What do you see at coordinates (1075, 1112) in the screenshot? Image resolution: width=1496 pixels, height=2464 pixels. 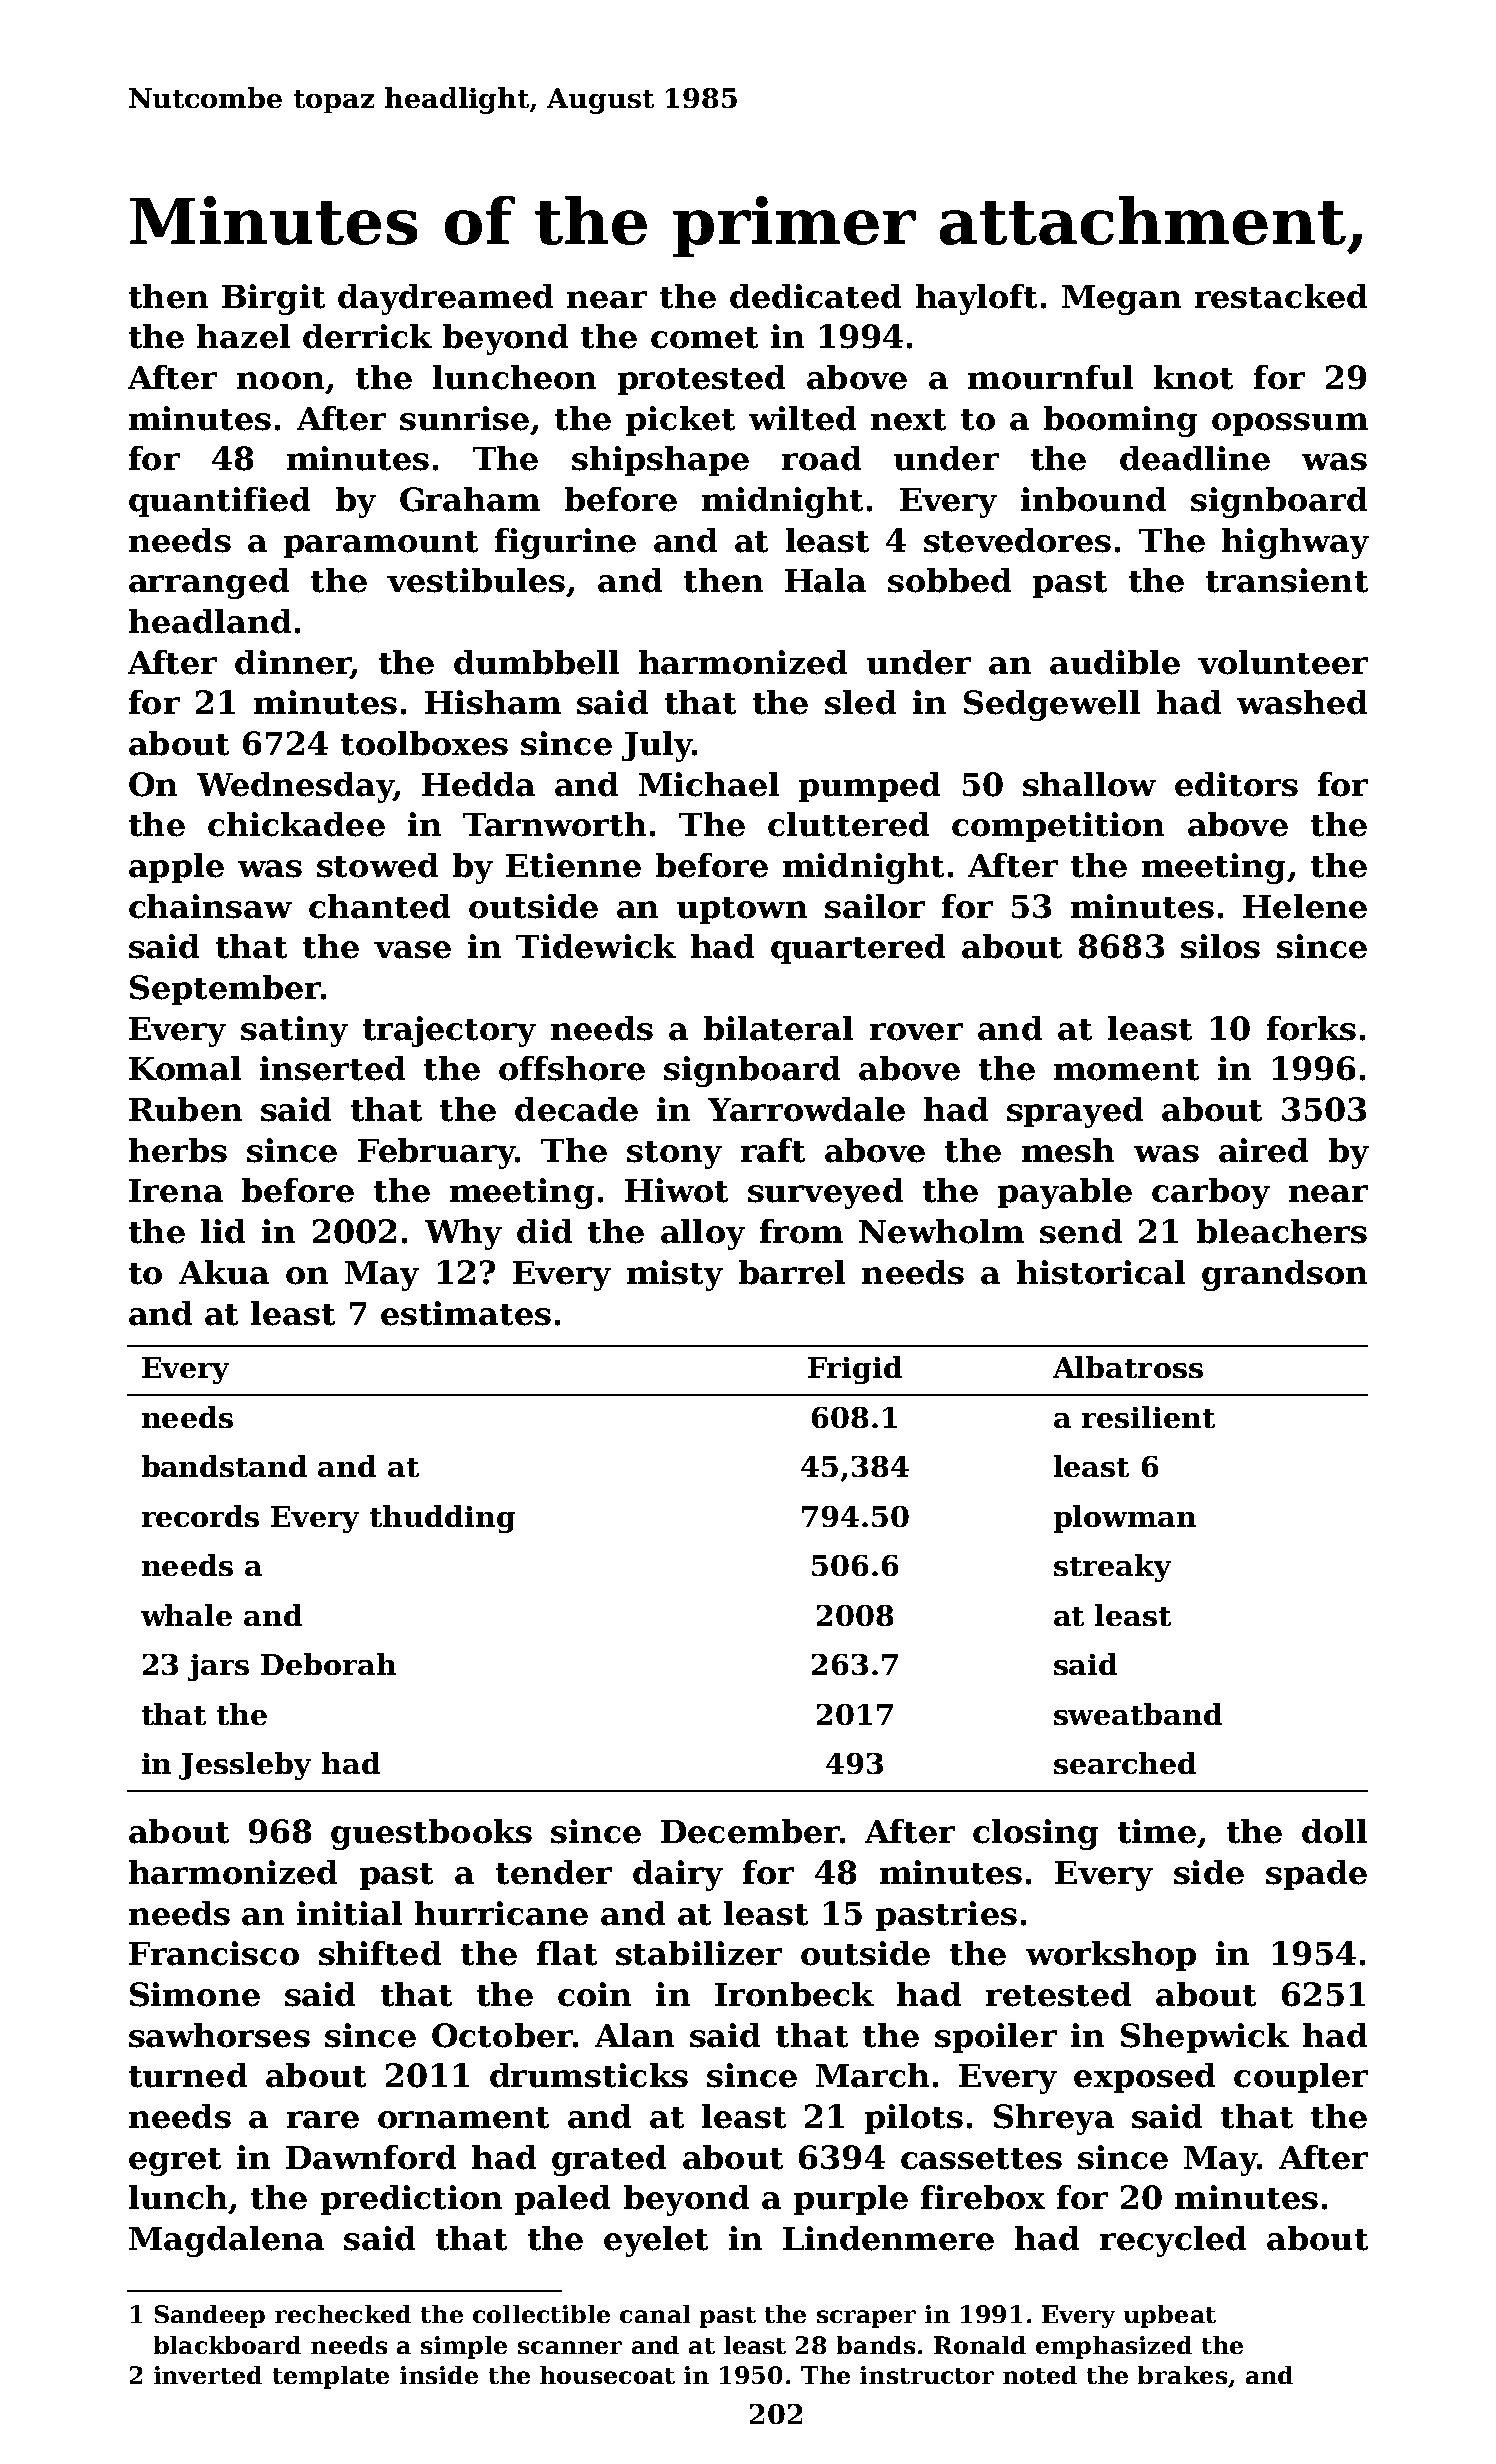 I see `sprayed` at bounding box center [1075, 1112].
